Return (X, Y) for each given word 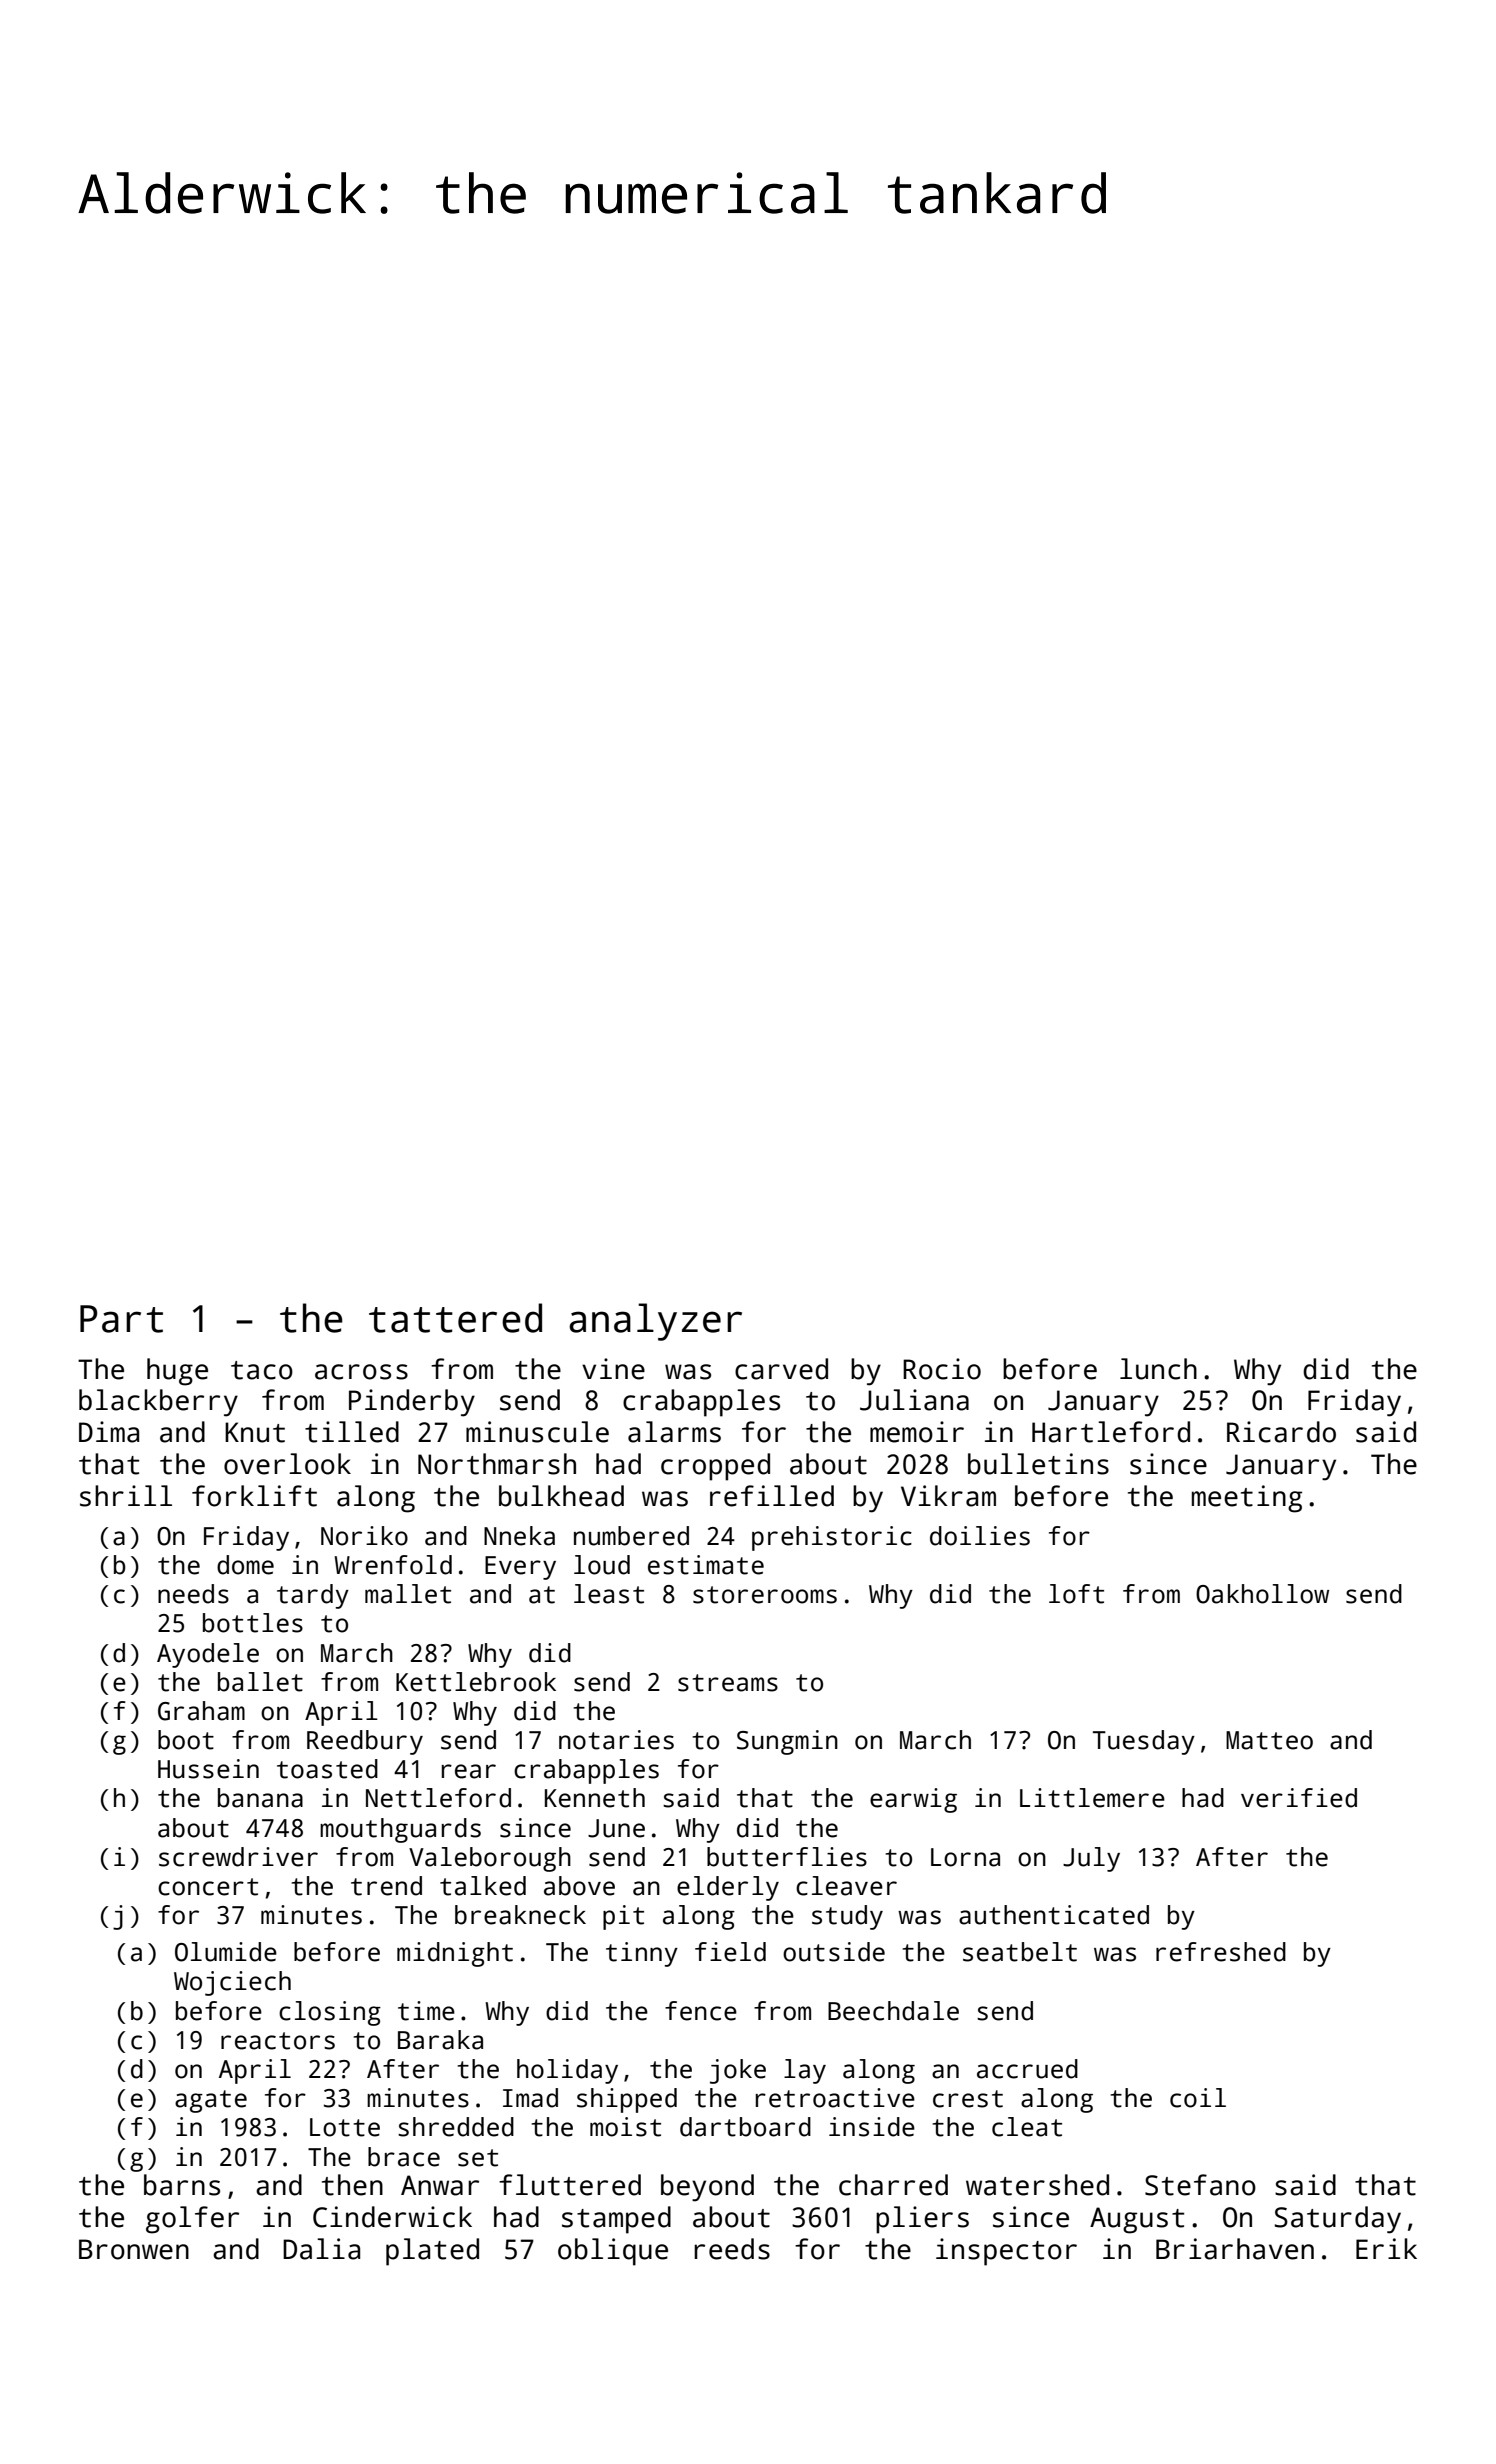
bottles (253, 1623)
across (361, 1372)
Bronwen (134, 2249)
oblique (613, 2252)
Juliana (914, 1400)
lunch (1158, 1369)
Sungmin (787, 1742)
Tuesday (1144, 1742)
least (609, 1594)
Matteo (1269, 1740)
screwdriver (238, 1857)
